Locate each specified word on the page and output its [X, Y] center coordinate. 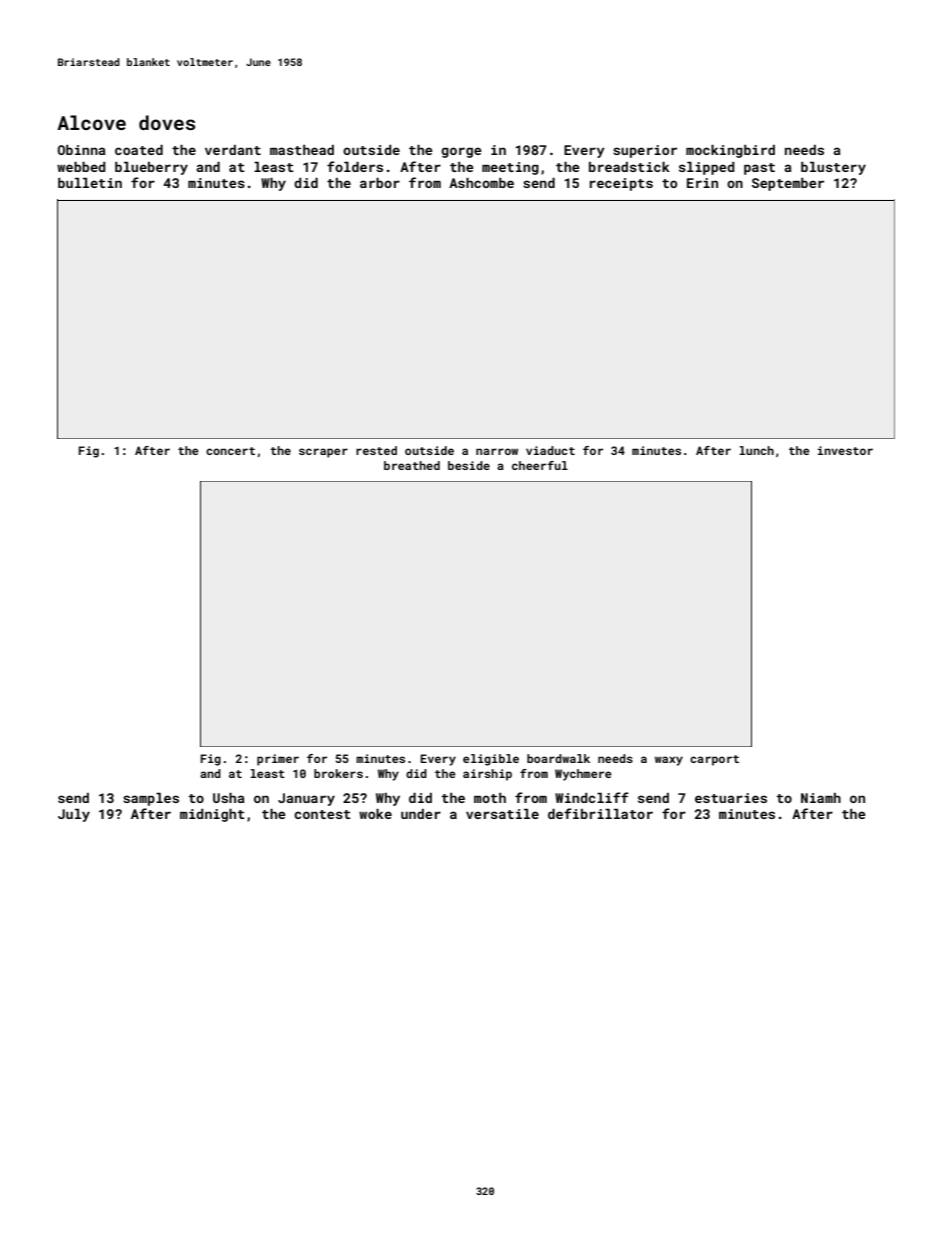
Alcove [91, 122]
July [74, 815]
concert [230, 451]
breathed [412, 465]
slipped [707, 168]
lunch [756, 450]
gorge [461, 152]
